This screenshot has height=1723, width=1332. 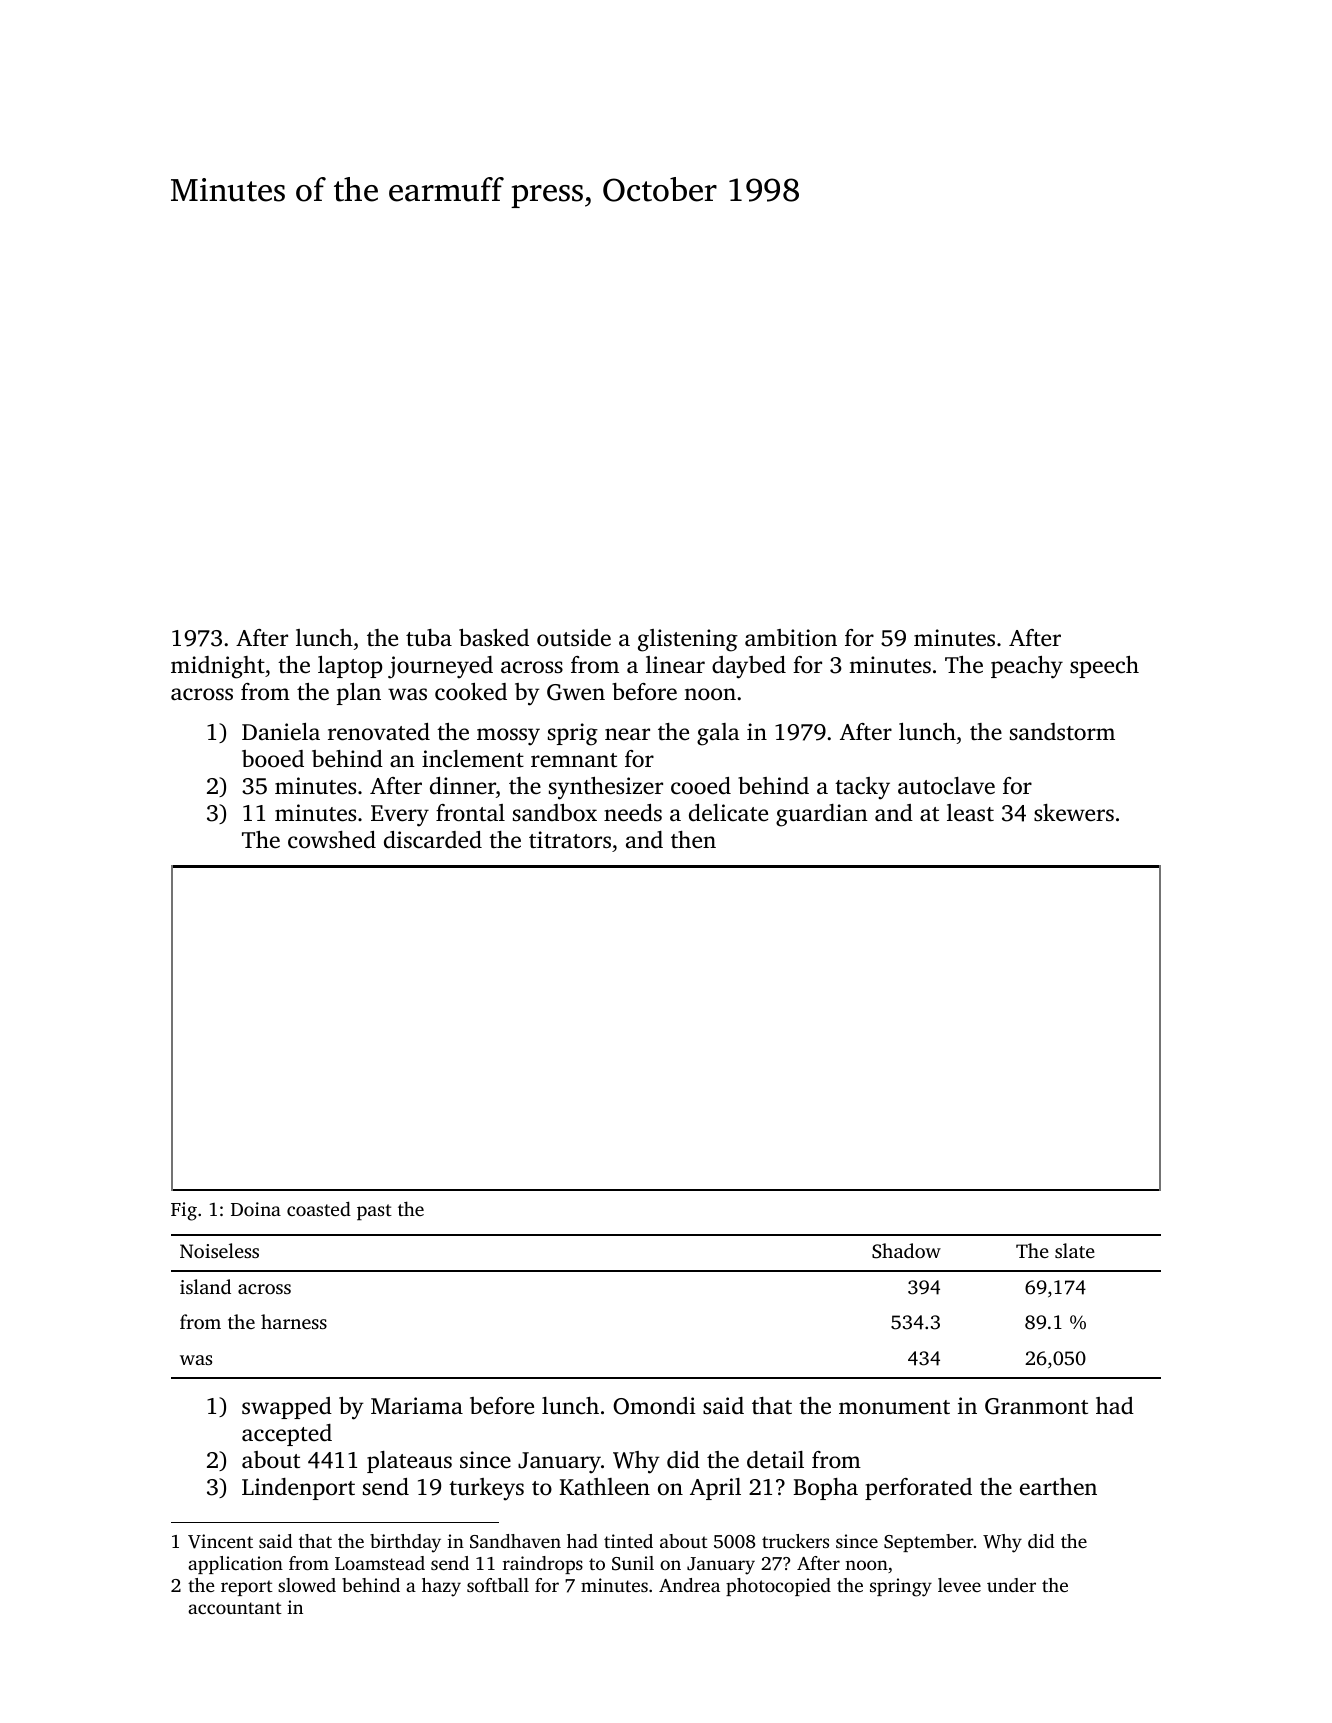 What do you see at coordinates (433, 840) in the screenshot?
I see `discarded` at bounding box center [433, 840].
